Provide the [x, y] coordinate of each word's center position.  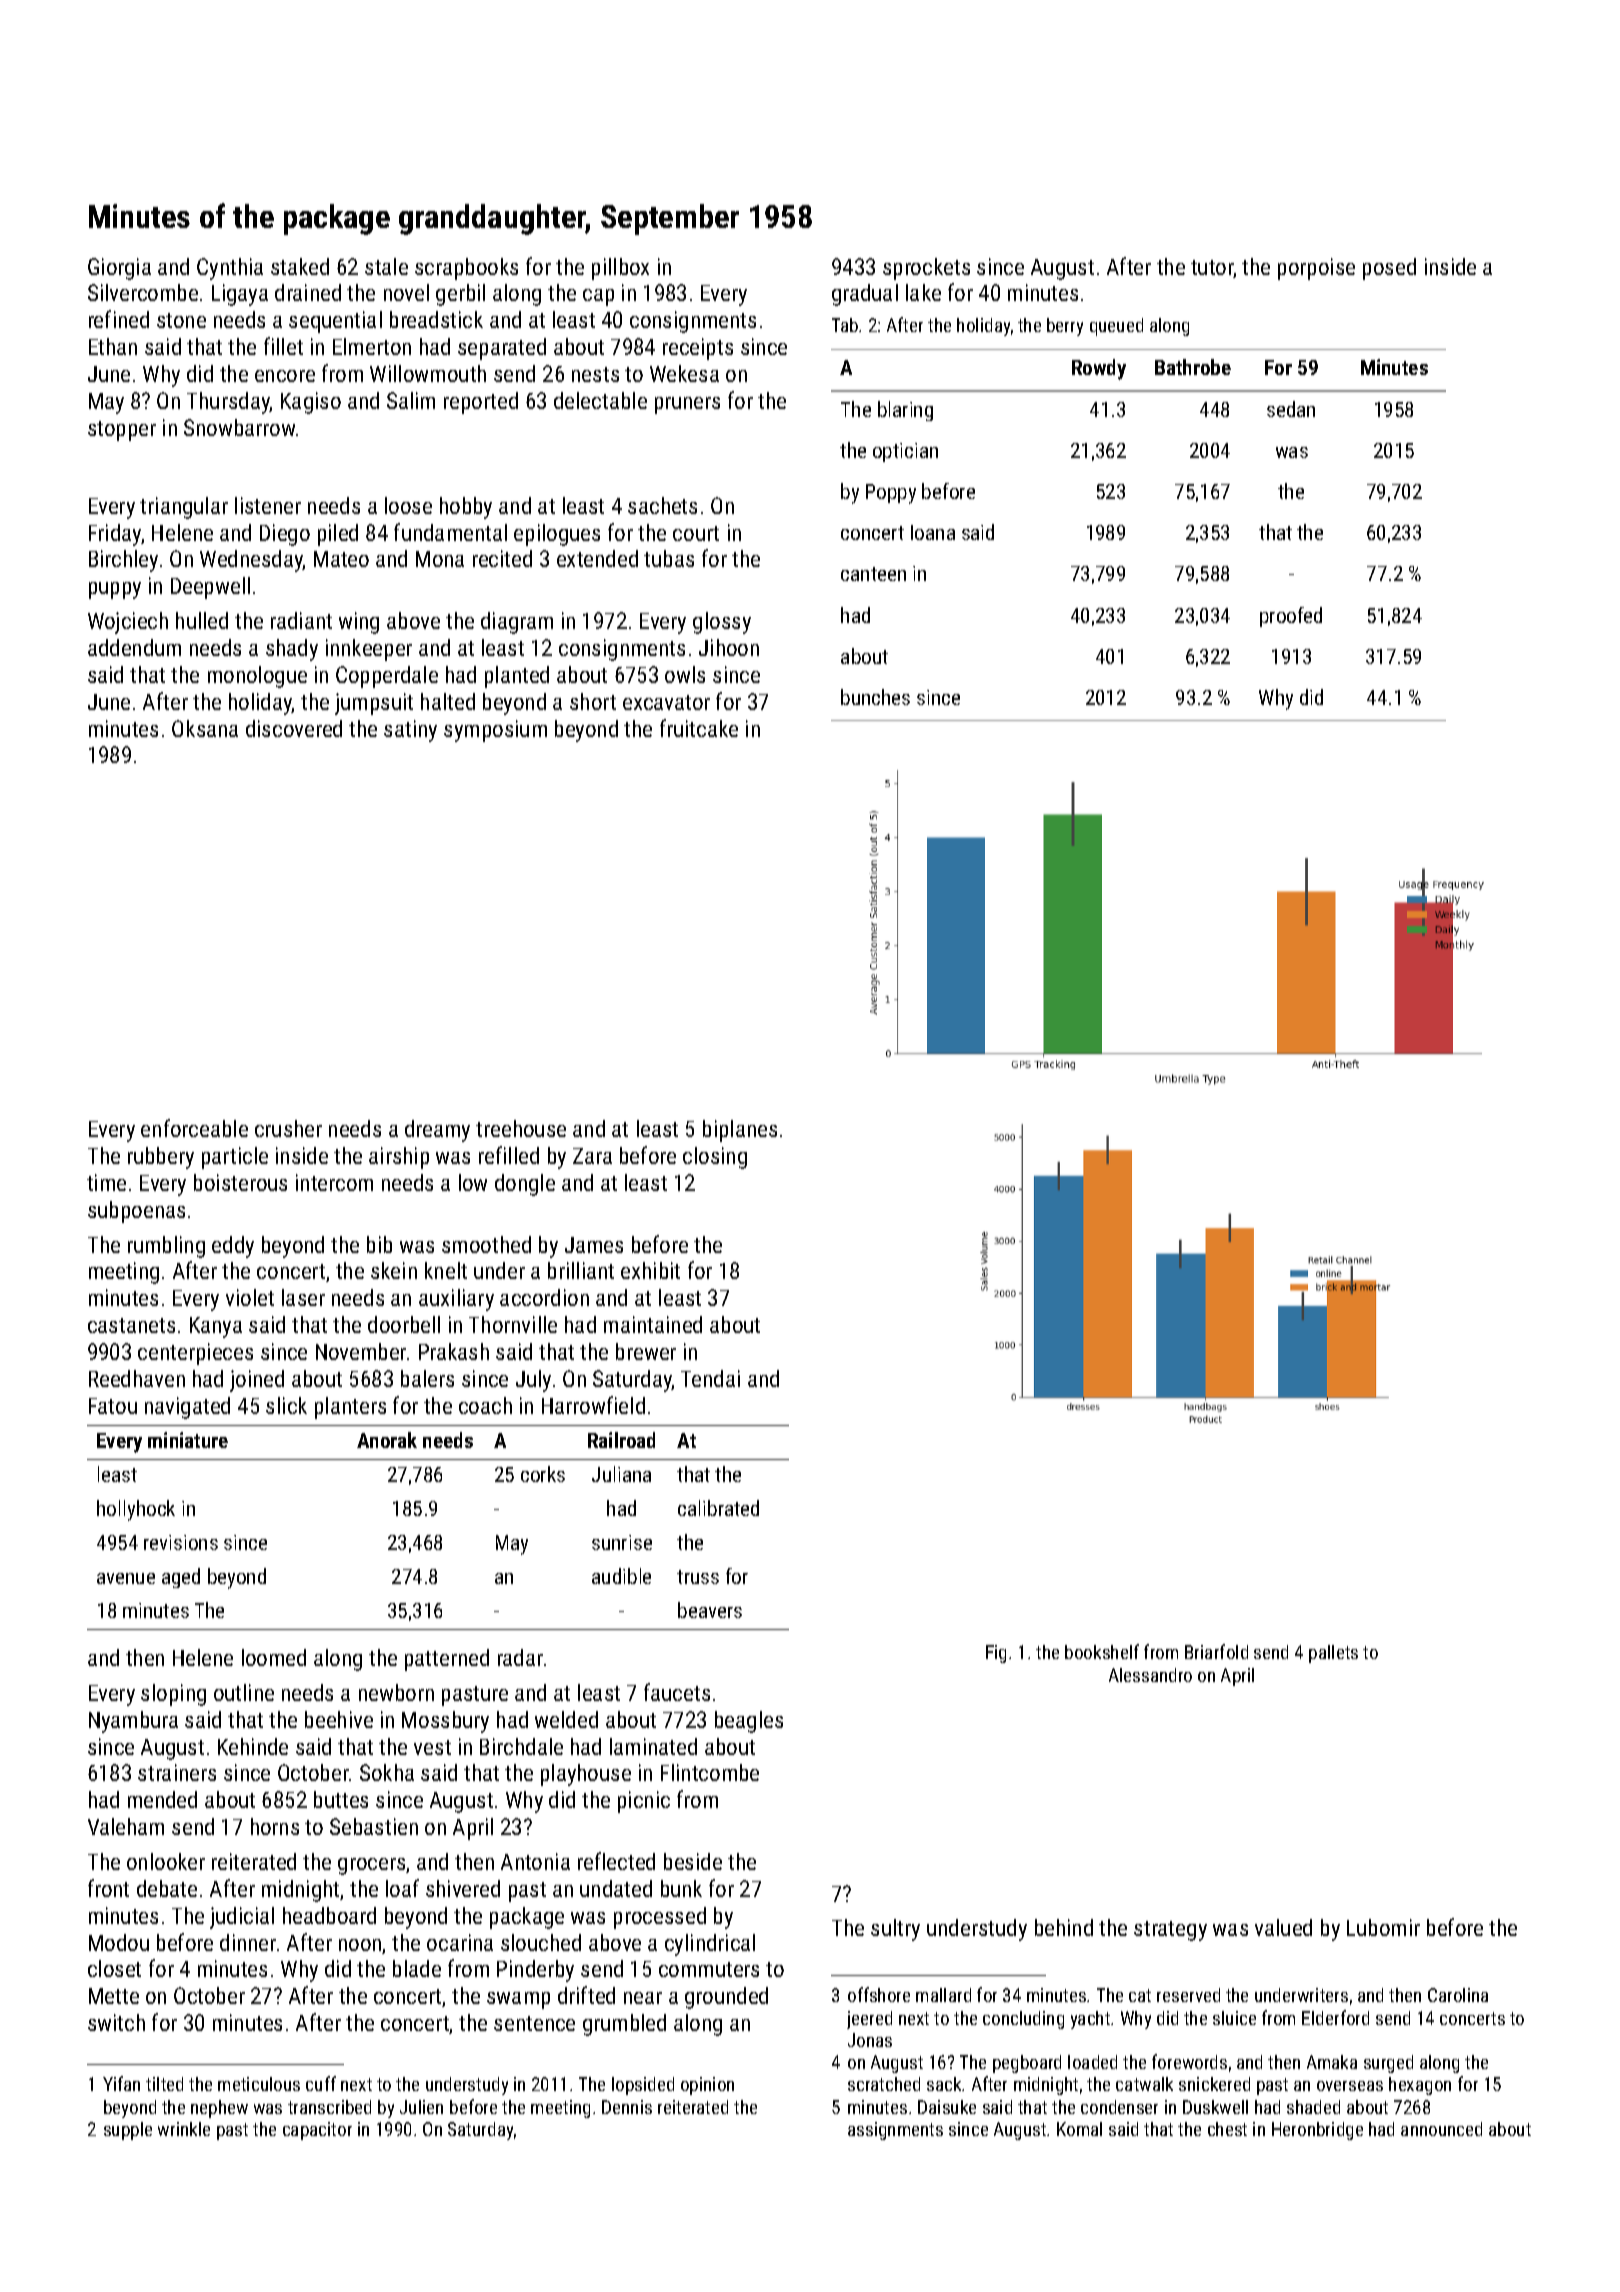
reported [481, 403]
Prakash [454, 1351]
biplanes [740, 1131]
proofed [1291, 617]
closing [715, 1158]
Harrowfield [593, 1405]
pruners [687, 405]
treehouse [521, 1128]
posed [1389, 269]
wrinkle [184, 2129]
